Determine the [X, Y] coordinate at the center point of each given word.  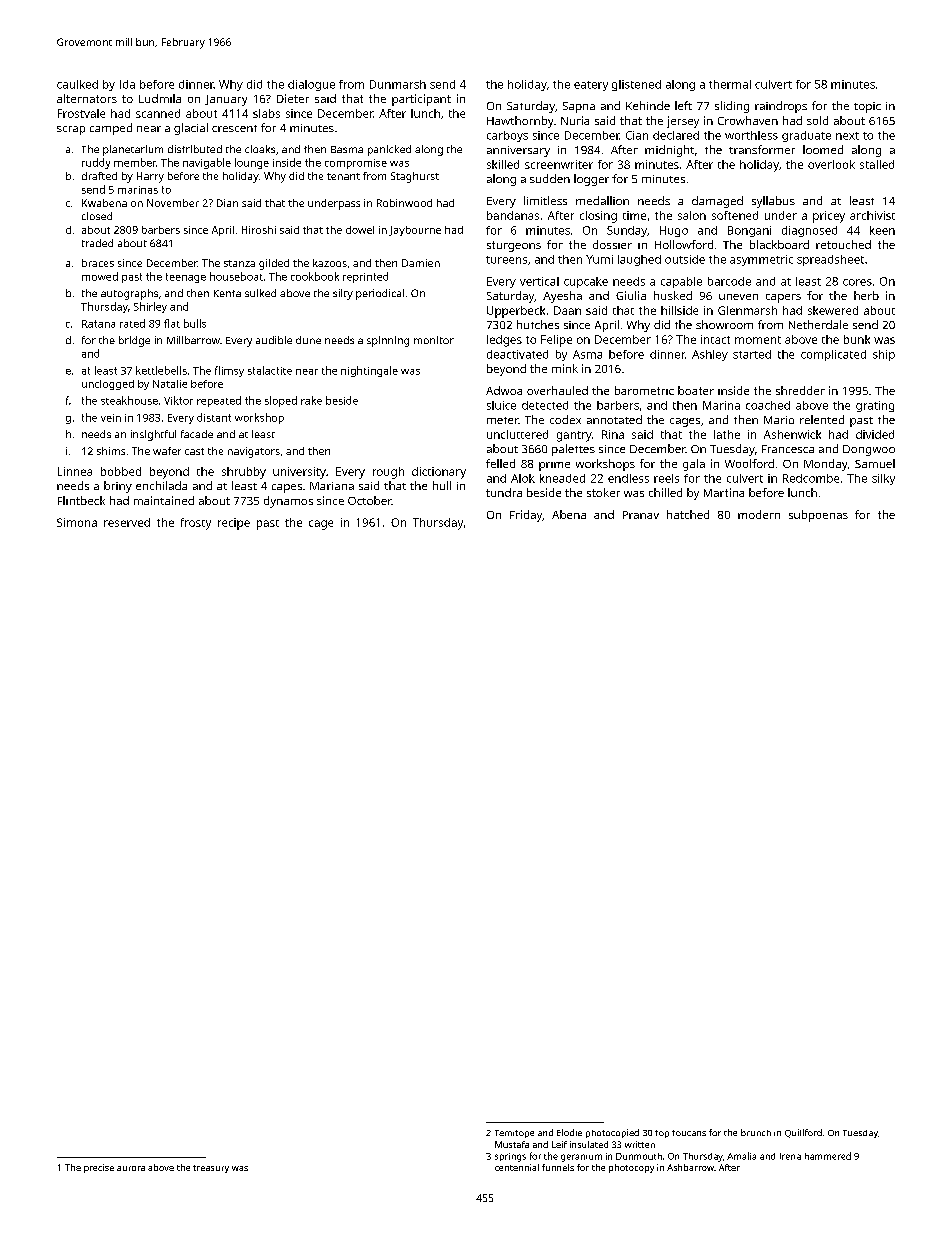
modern [759, 514]
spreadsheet [830, 260]
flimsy [229, 371]
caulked [77, 84]
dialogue [311, 85]
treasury [211, 1169]
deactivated [517, 354]
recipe [234, 524]
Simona [77, 522]
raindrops [781, 107]
